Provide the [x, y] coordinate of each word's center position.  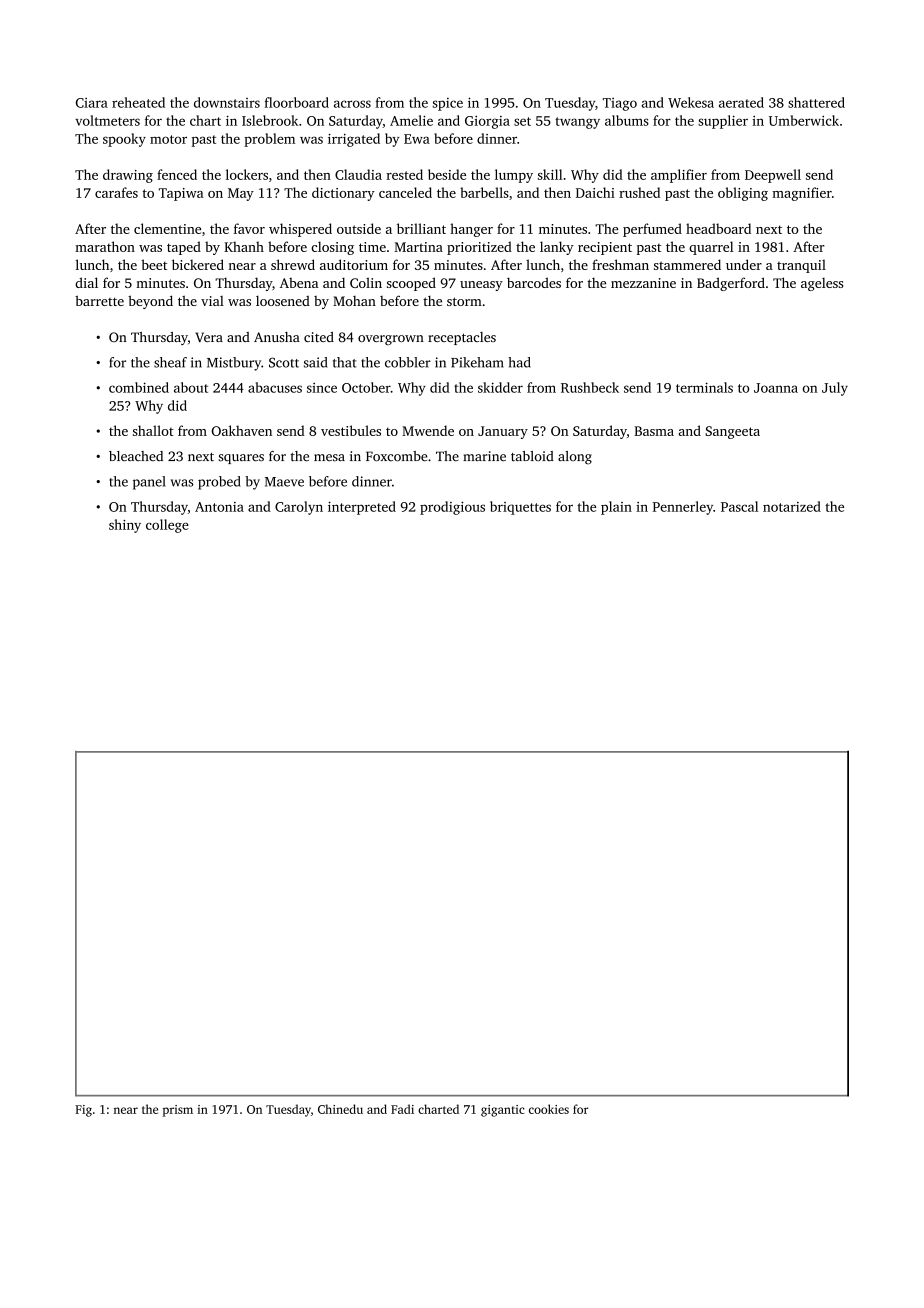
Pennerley [682, 508]
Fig [83, 1111]
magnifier [802, 194]
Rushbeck [590, 387]
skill [550, 174]
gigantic [503, 1111]
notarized [792, 506]
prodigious [452, 508]
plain [616, 508]
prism [178, 1111]
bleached [136, 456]
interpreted [362, 508]
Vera [209, 337]
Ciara [92, 103]
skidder [500, 387]
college [167, 526]
